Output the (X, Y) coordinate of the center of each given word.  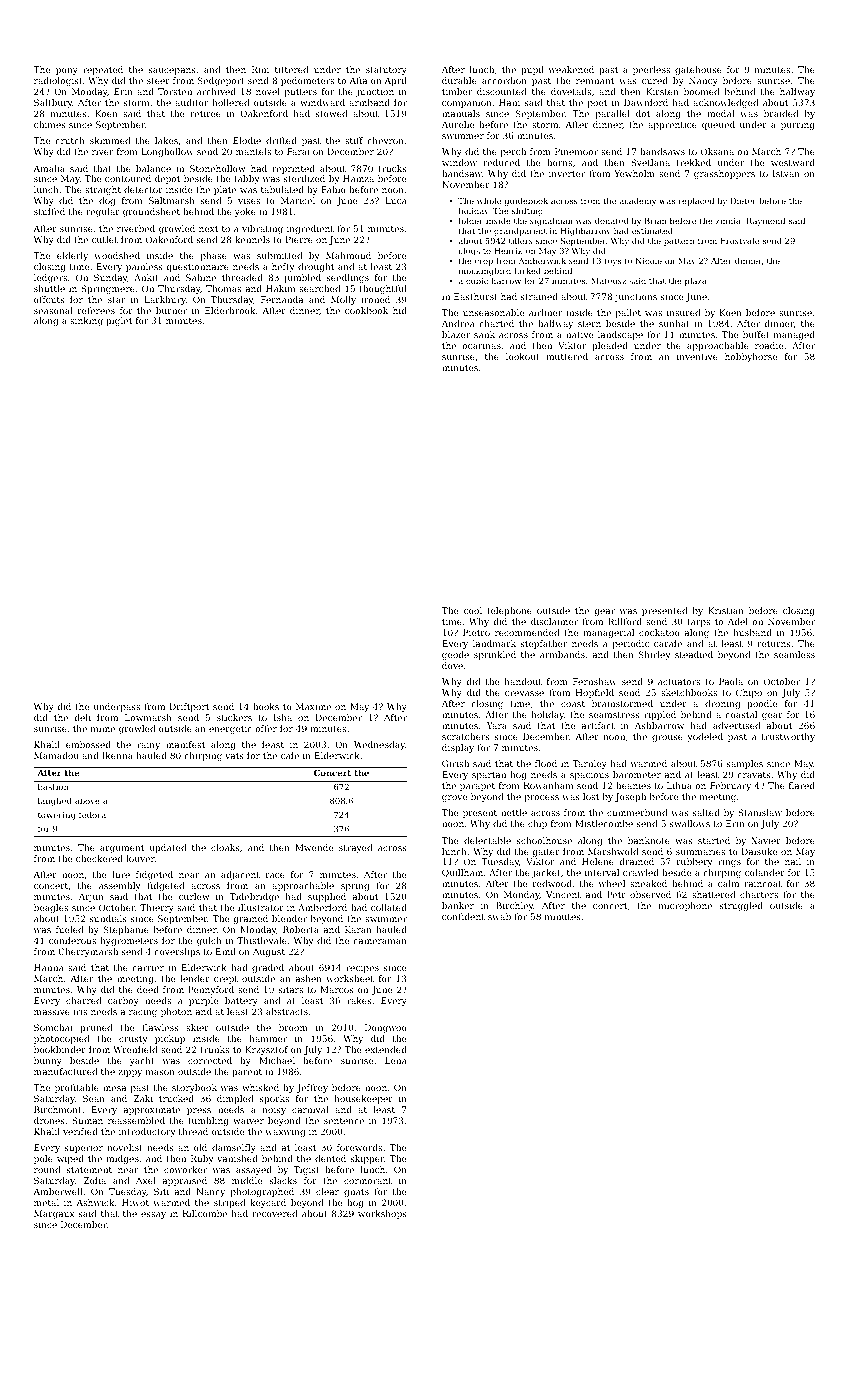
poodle (762, 704)
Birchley (515, 906)
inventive (697, 356)
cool (473, 610)
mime (103, 728)
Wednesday (379, 745)
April (395, 81)
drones (49, 1120)
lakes (166, 140)
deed (148, 989)
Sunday (110, 278)
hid (400, 310)
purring (798, 125)
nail (793, 861)
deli (82, 717)
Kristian (726, 610)
